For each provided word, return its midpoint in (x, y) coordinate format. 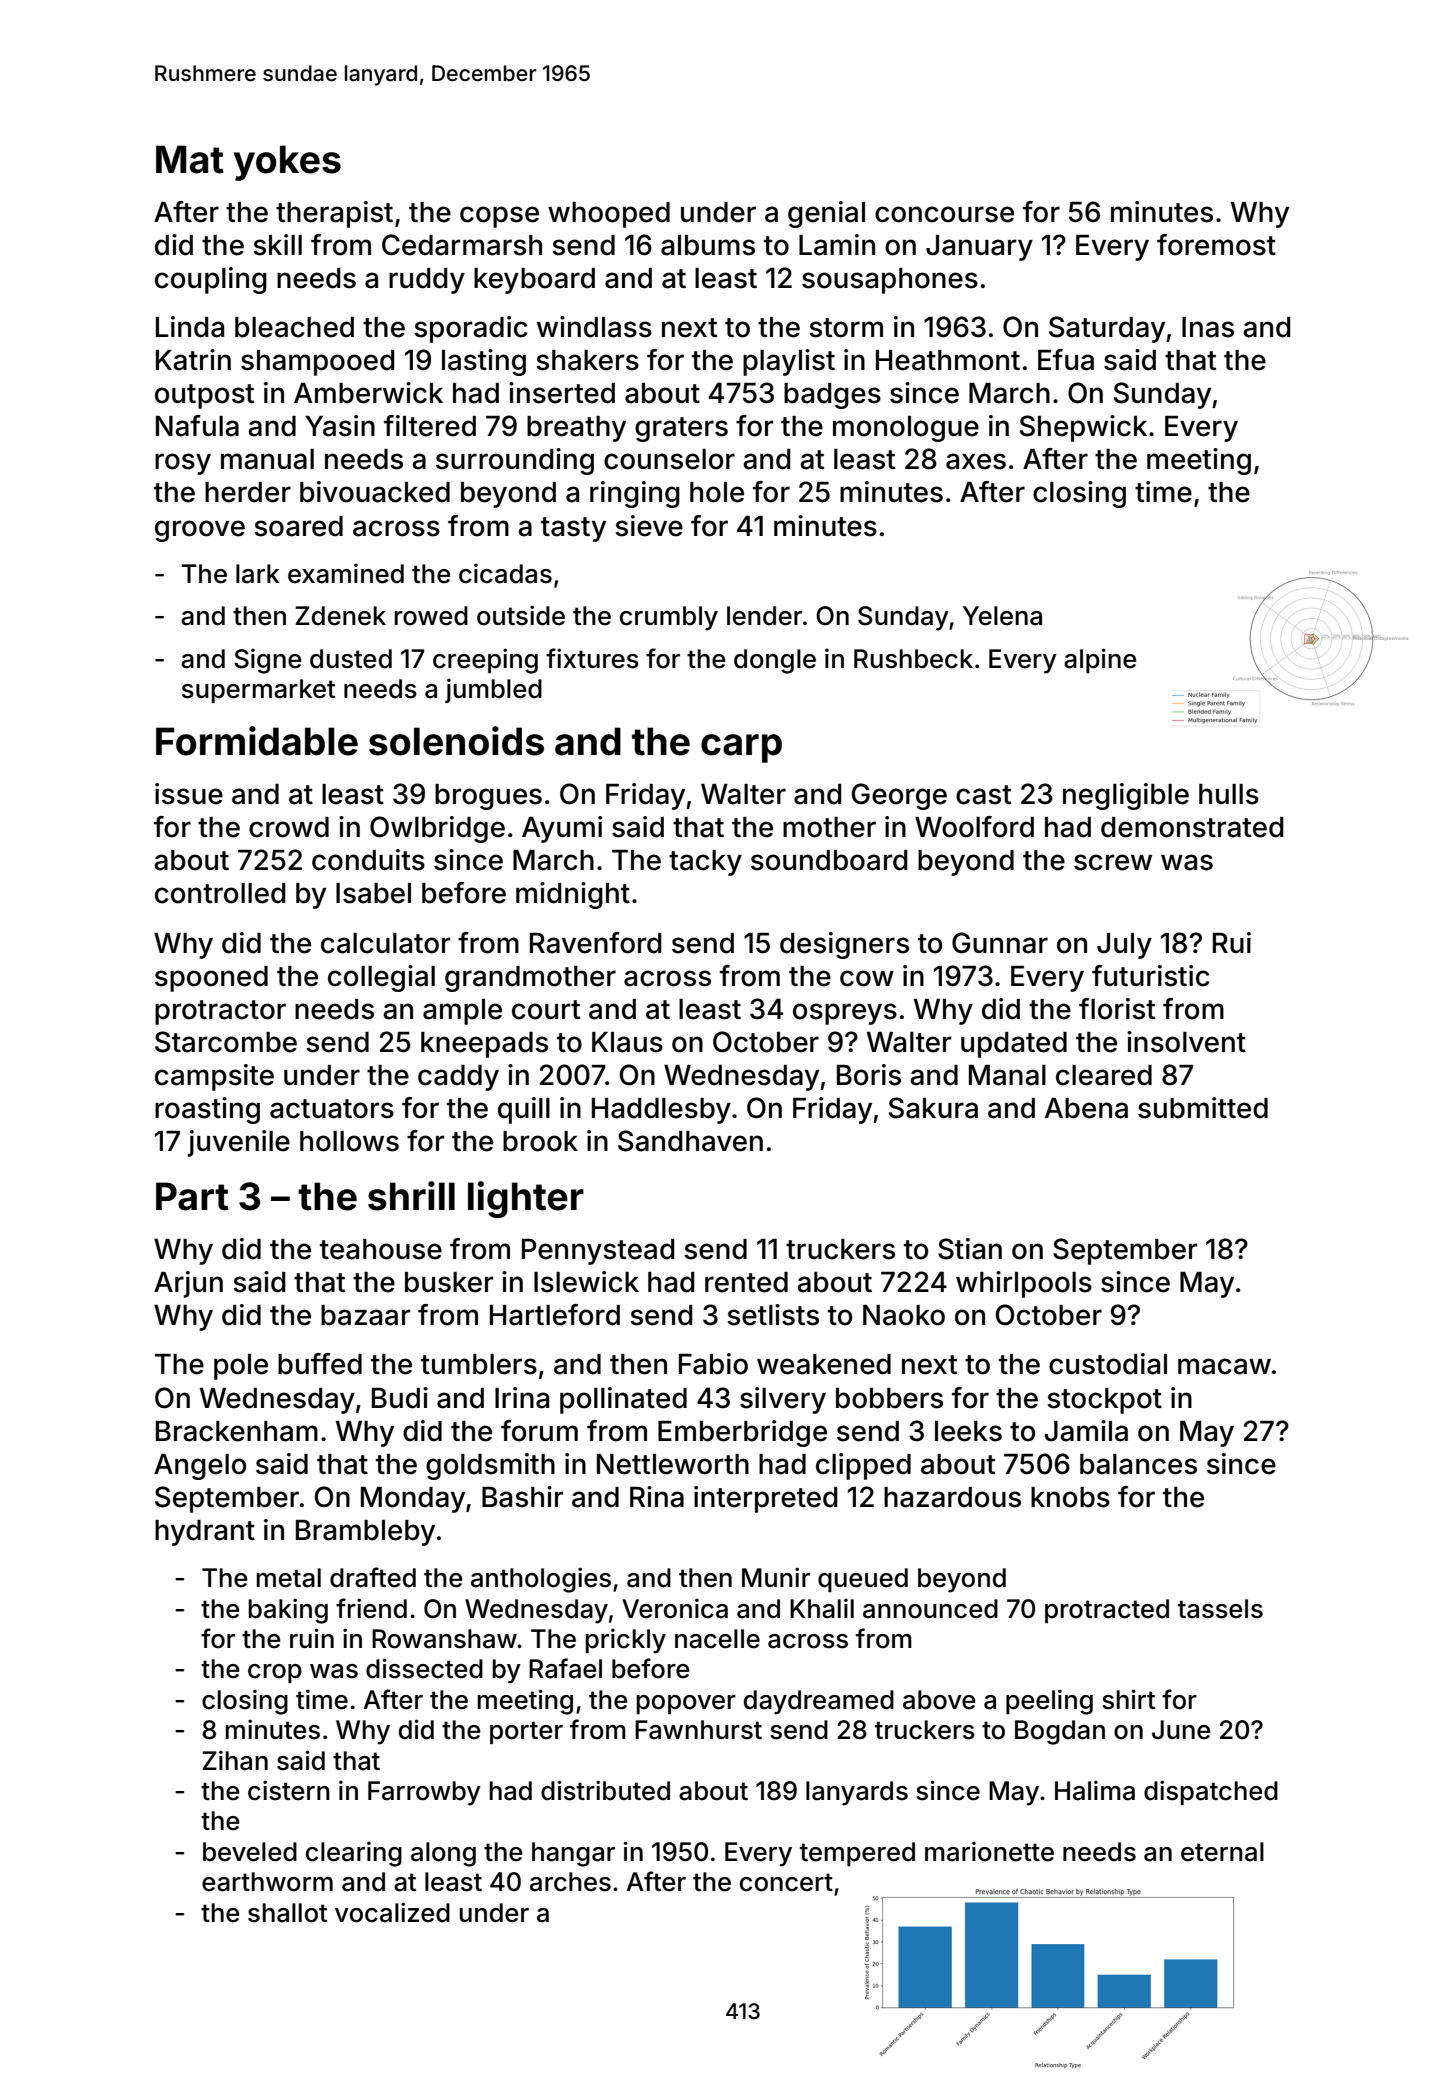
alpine (1100, 660)
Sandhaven (690, 1141)
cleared (1104, 1075)
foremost (1216, 245)
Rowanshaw (445, 1639)
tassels (1220, 1609)
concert (786, 1882)
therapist (334, 214)
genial (826, 214)
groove (200, 531)
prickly (625, 1641)
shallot (287, 1913)
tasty (573, 529)
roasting (207, 1110)
